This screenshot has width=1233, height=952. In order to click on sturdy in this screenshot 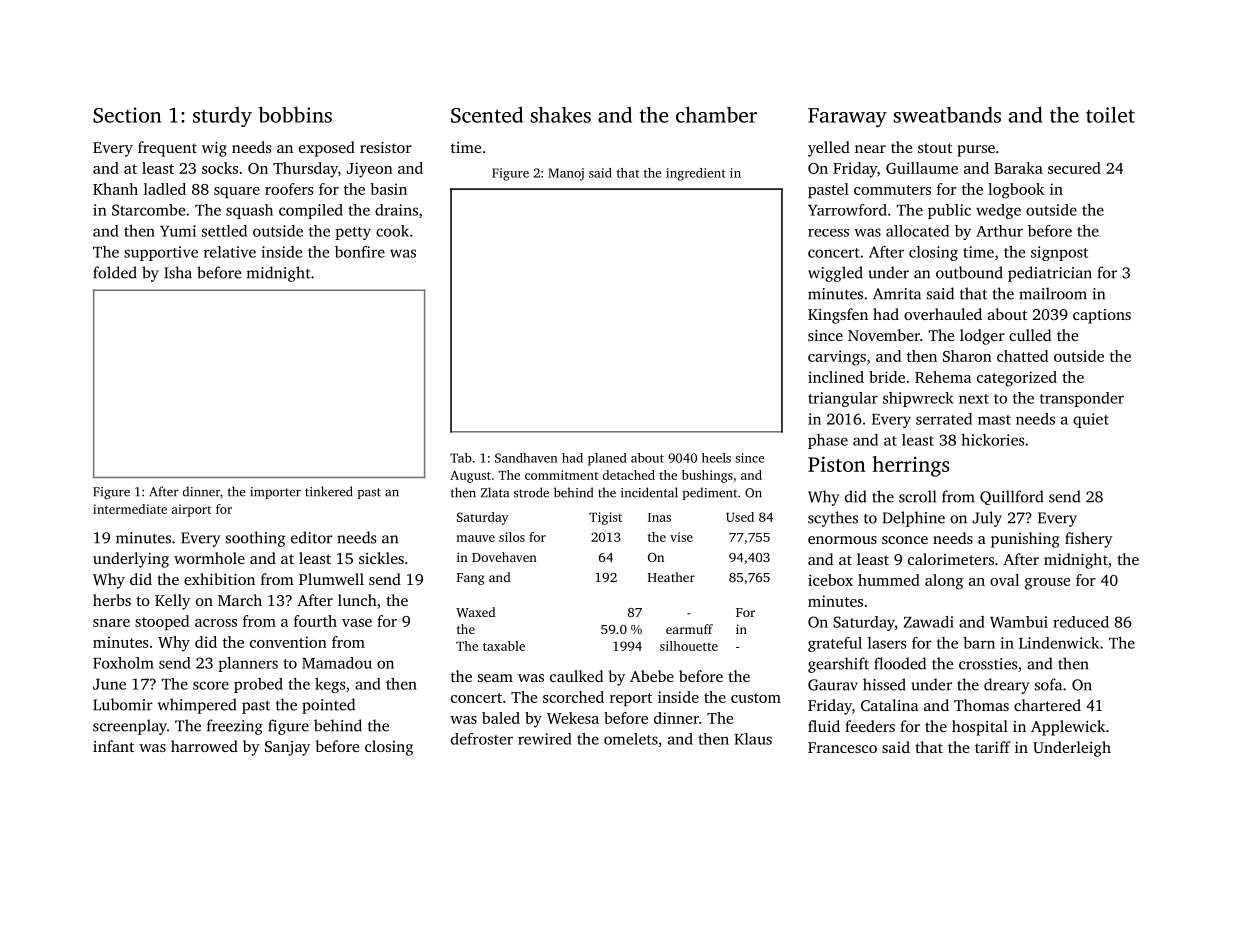, I will do `click(222, 117)`.
